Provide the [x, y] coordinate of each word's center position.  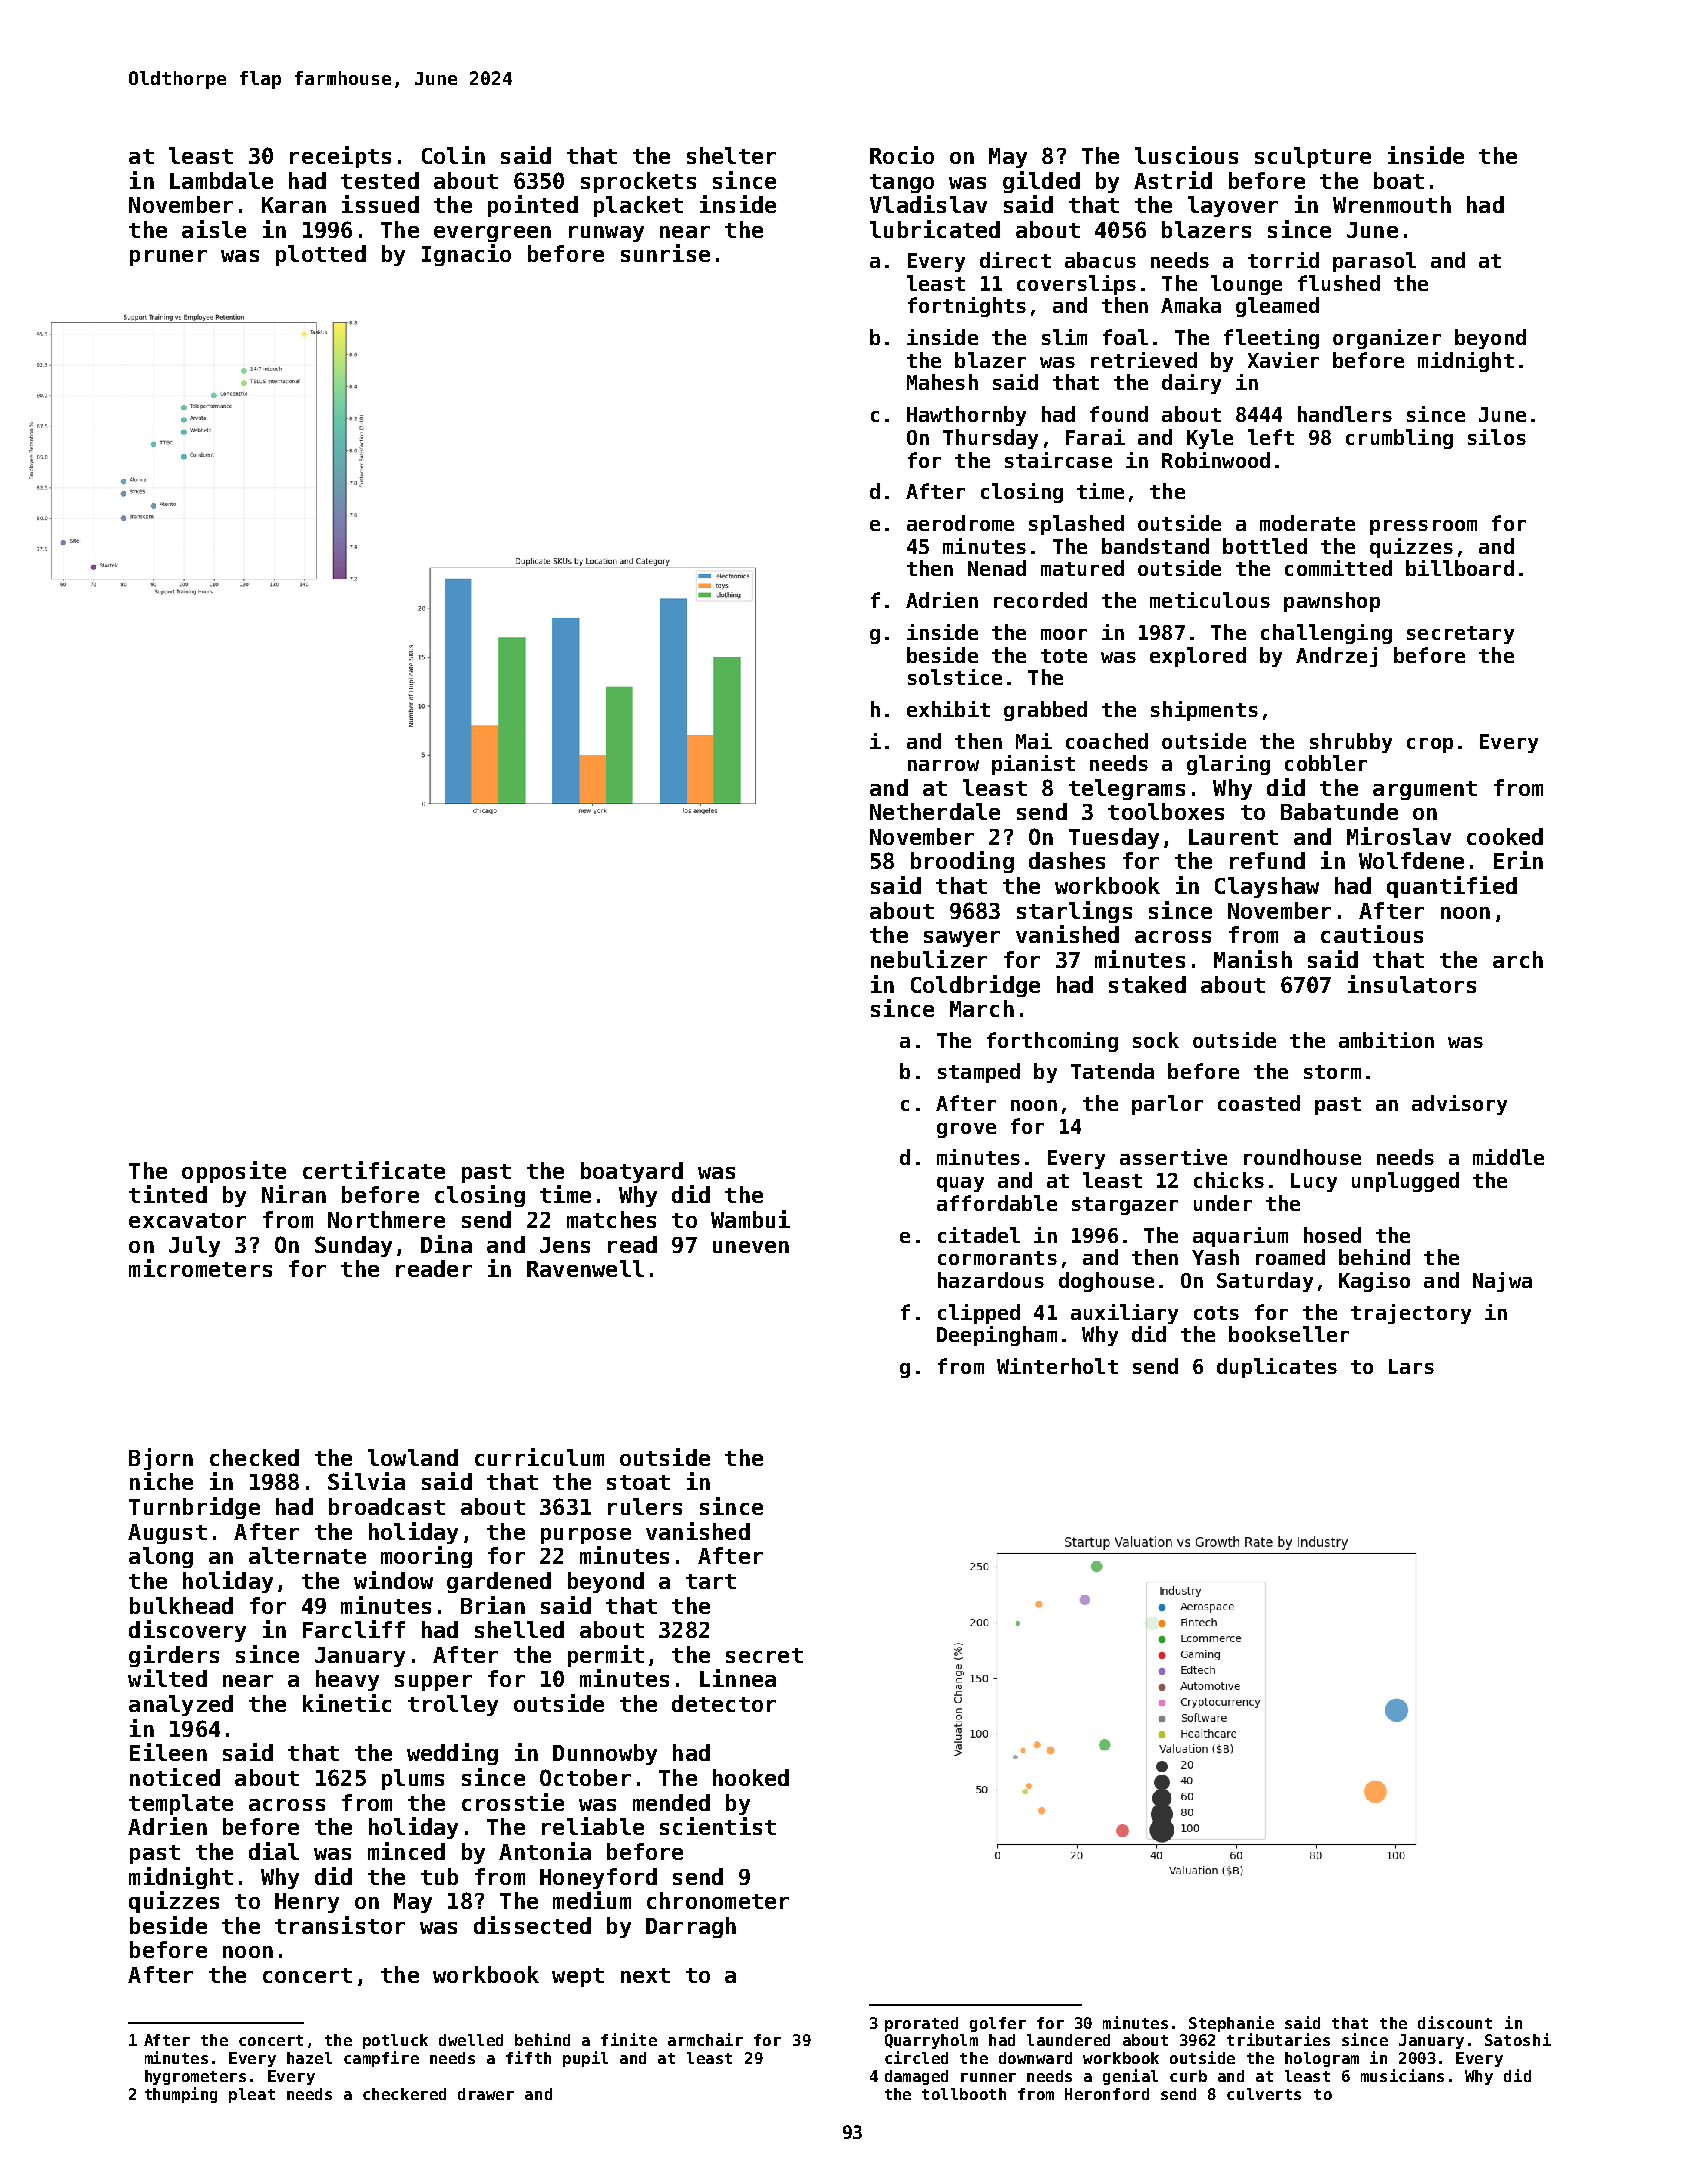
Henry [307, 1903]
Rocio [902, 155]
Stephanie [1231, 2024]
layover [1233, 206]
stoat [638, 1482]
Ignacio [466, 255]
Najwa [1502, 1282]
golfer [998, 2024]
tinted [168, 1194]
